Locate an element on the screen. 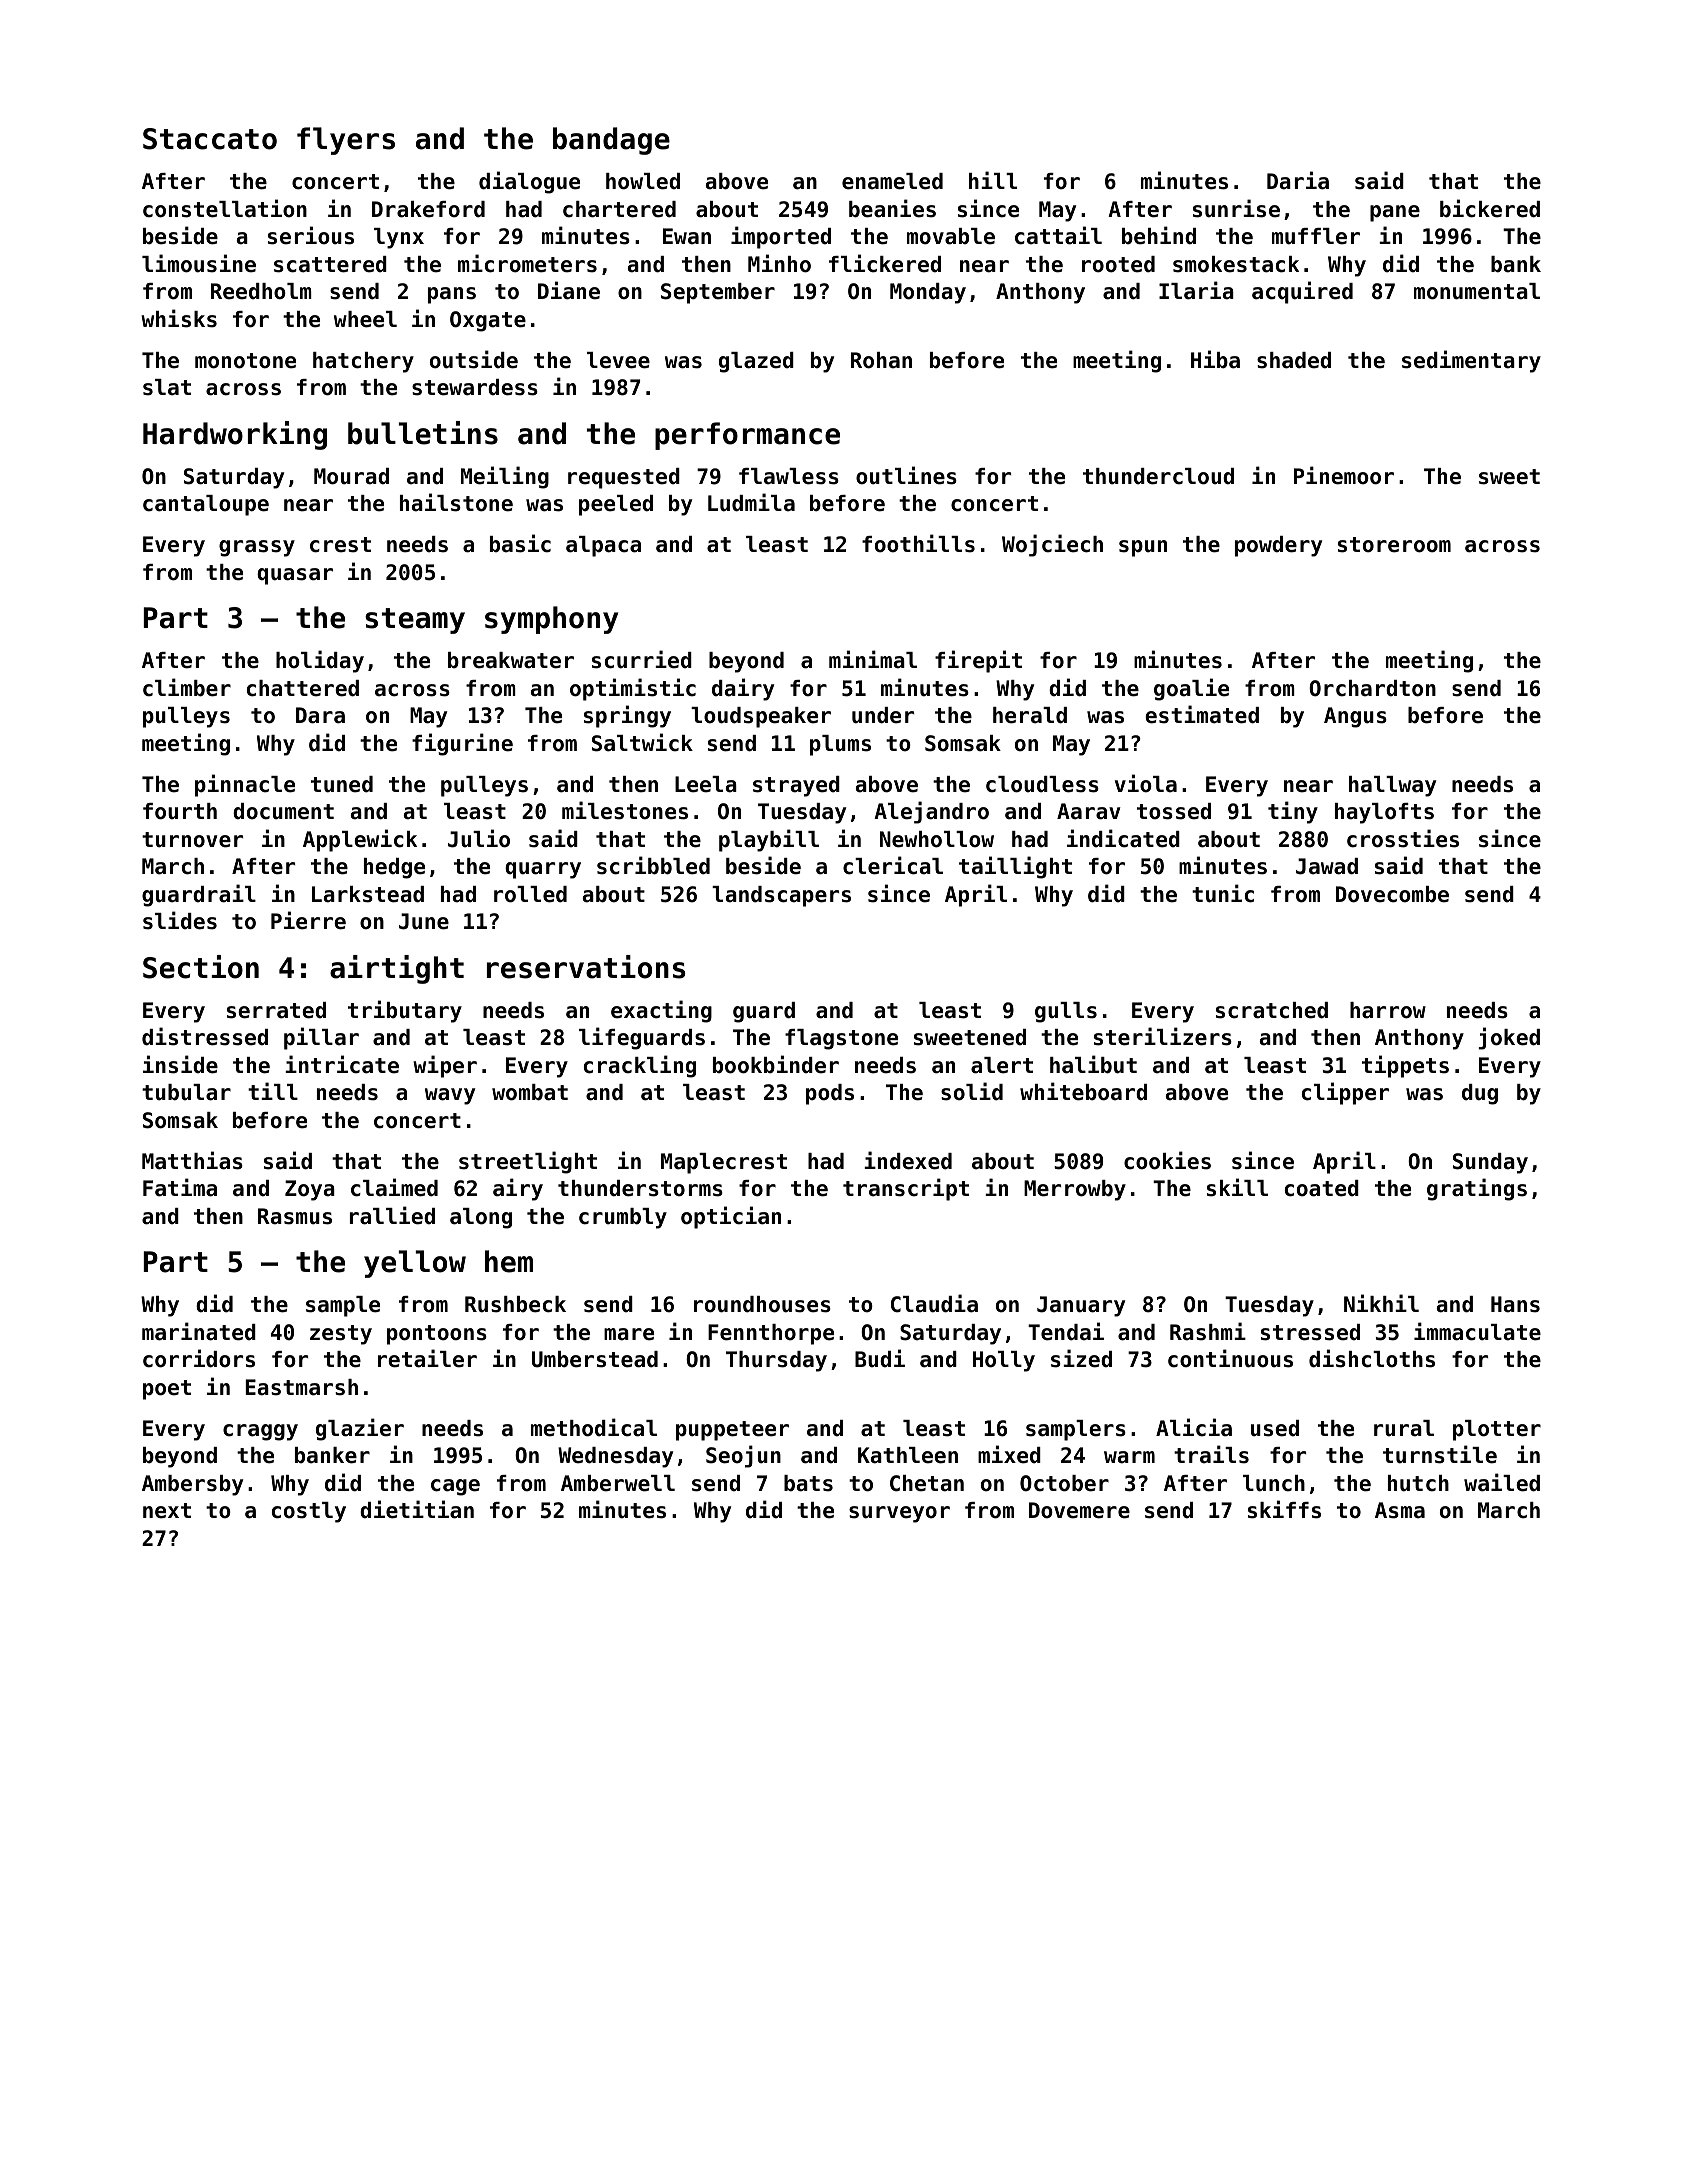 The width and height of the screenshot is (1683, 2178). plums is located at coordinates (840, 745).
